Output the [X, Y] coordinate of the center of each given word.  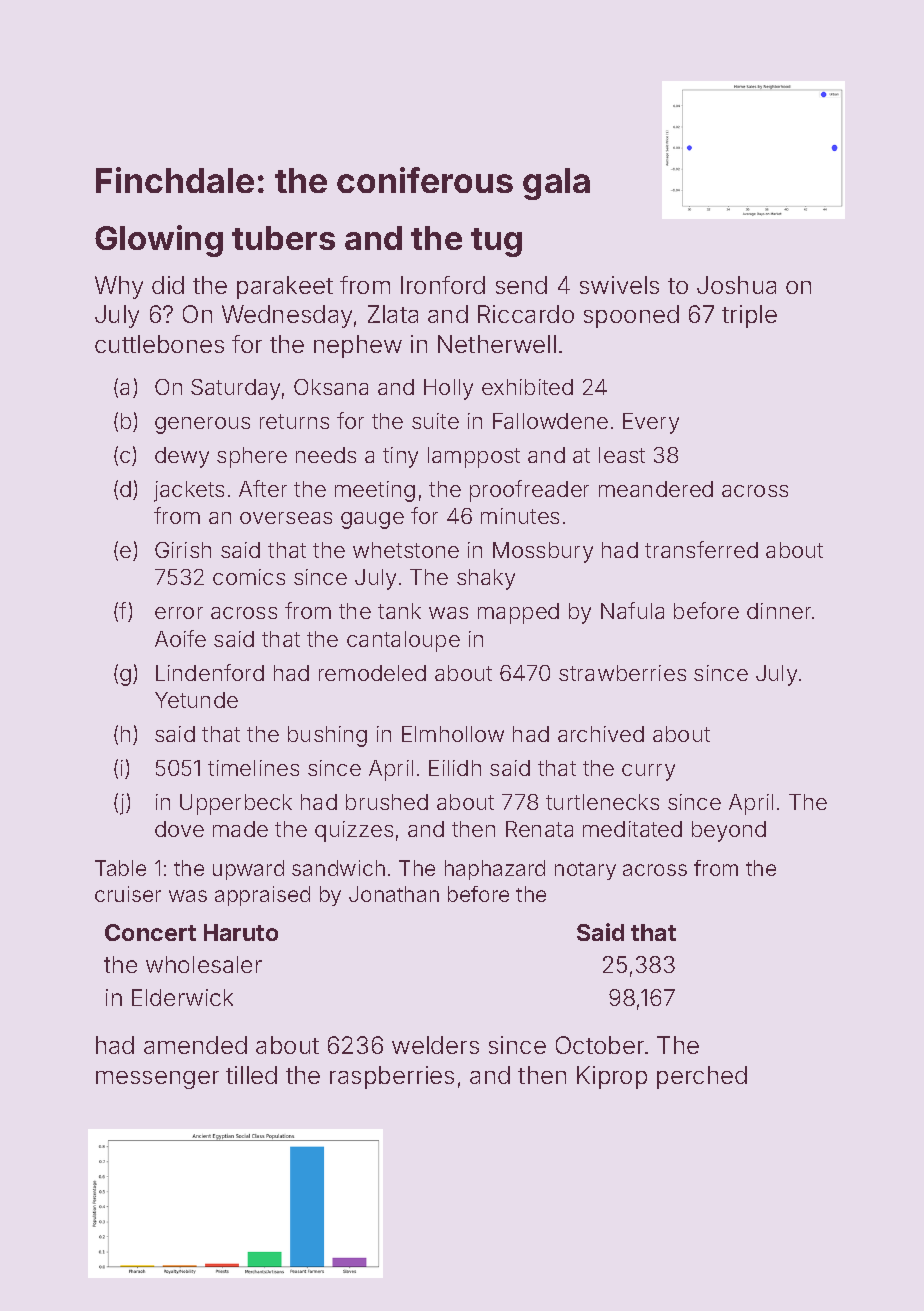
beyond [729, 831]
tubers [283, 238]
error [179, 613]
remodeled [372, 673]
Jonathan [394, 894]
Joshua [736, 285]
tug [496, 242]
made [240, 829]
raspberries [392, 1077]
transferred [701, 549]
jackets [189, 491]
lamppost [474, 457]
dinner [779, 611]
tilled [251, 1075]
